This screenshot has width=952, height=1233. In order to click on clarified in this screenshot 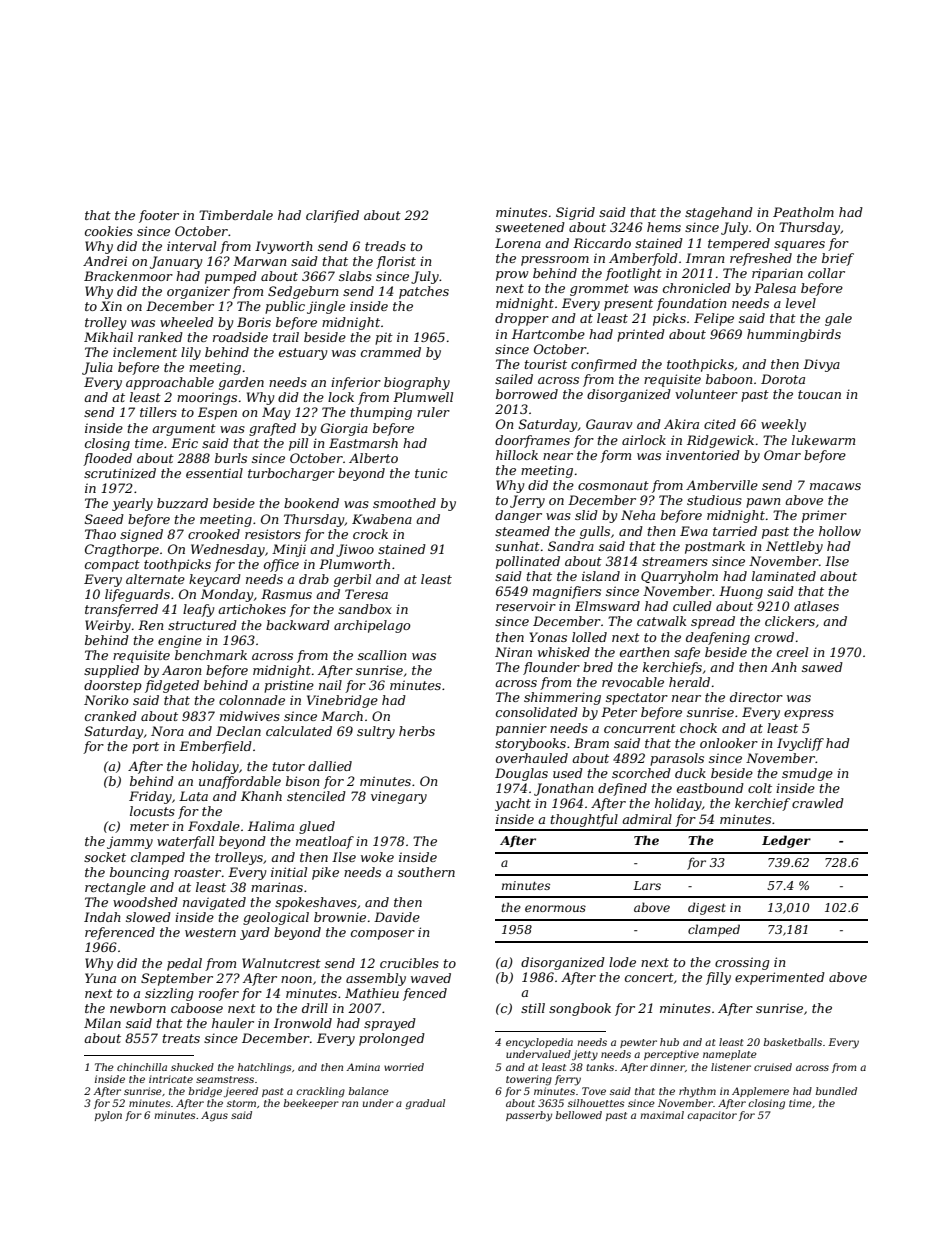, I will do `click(332, 216)`.
